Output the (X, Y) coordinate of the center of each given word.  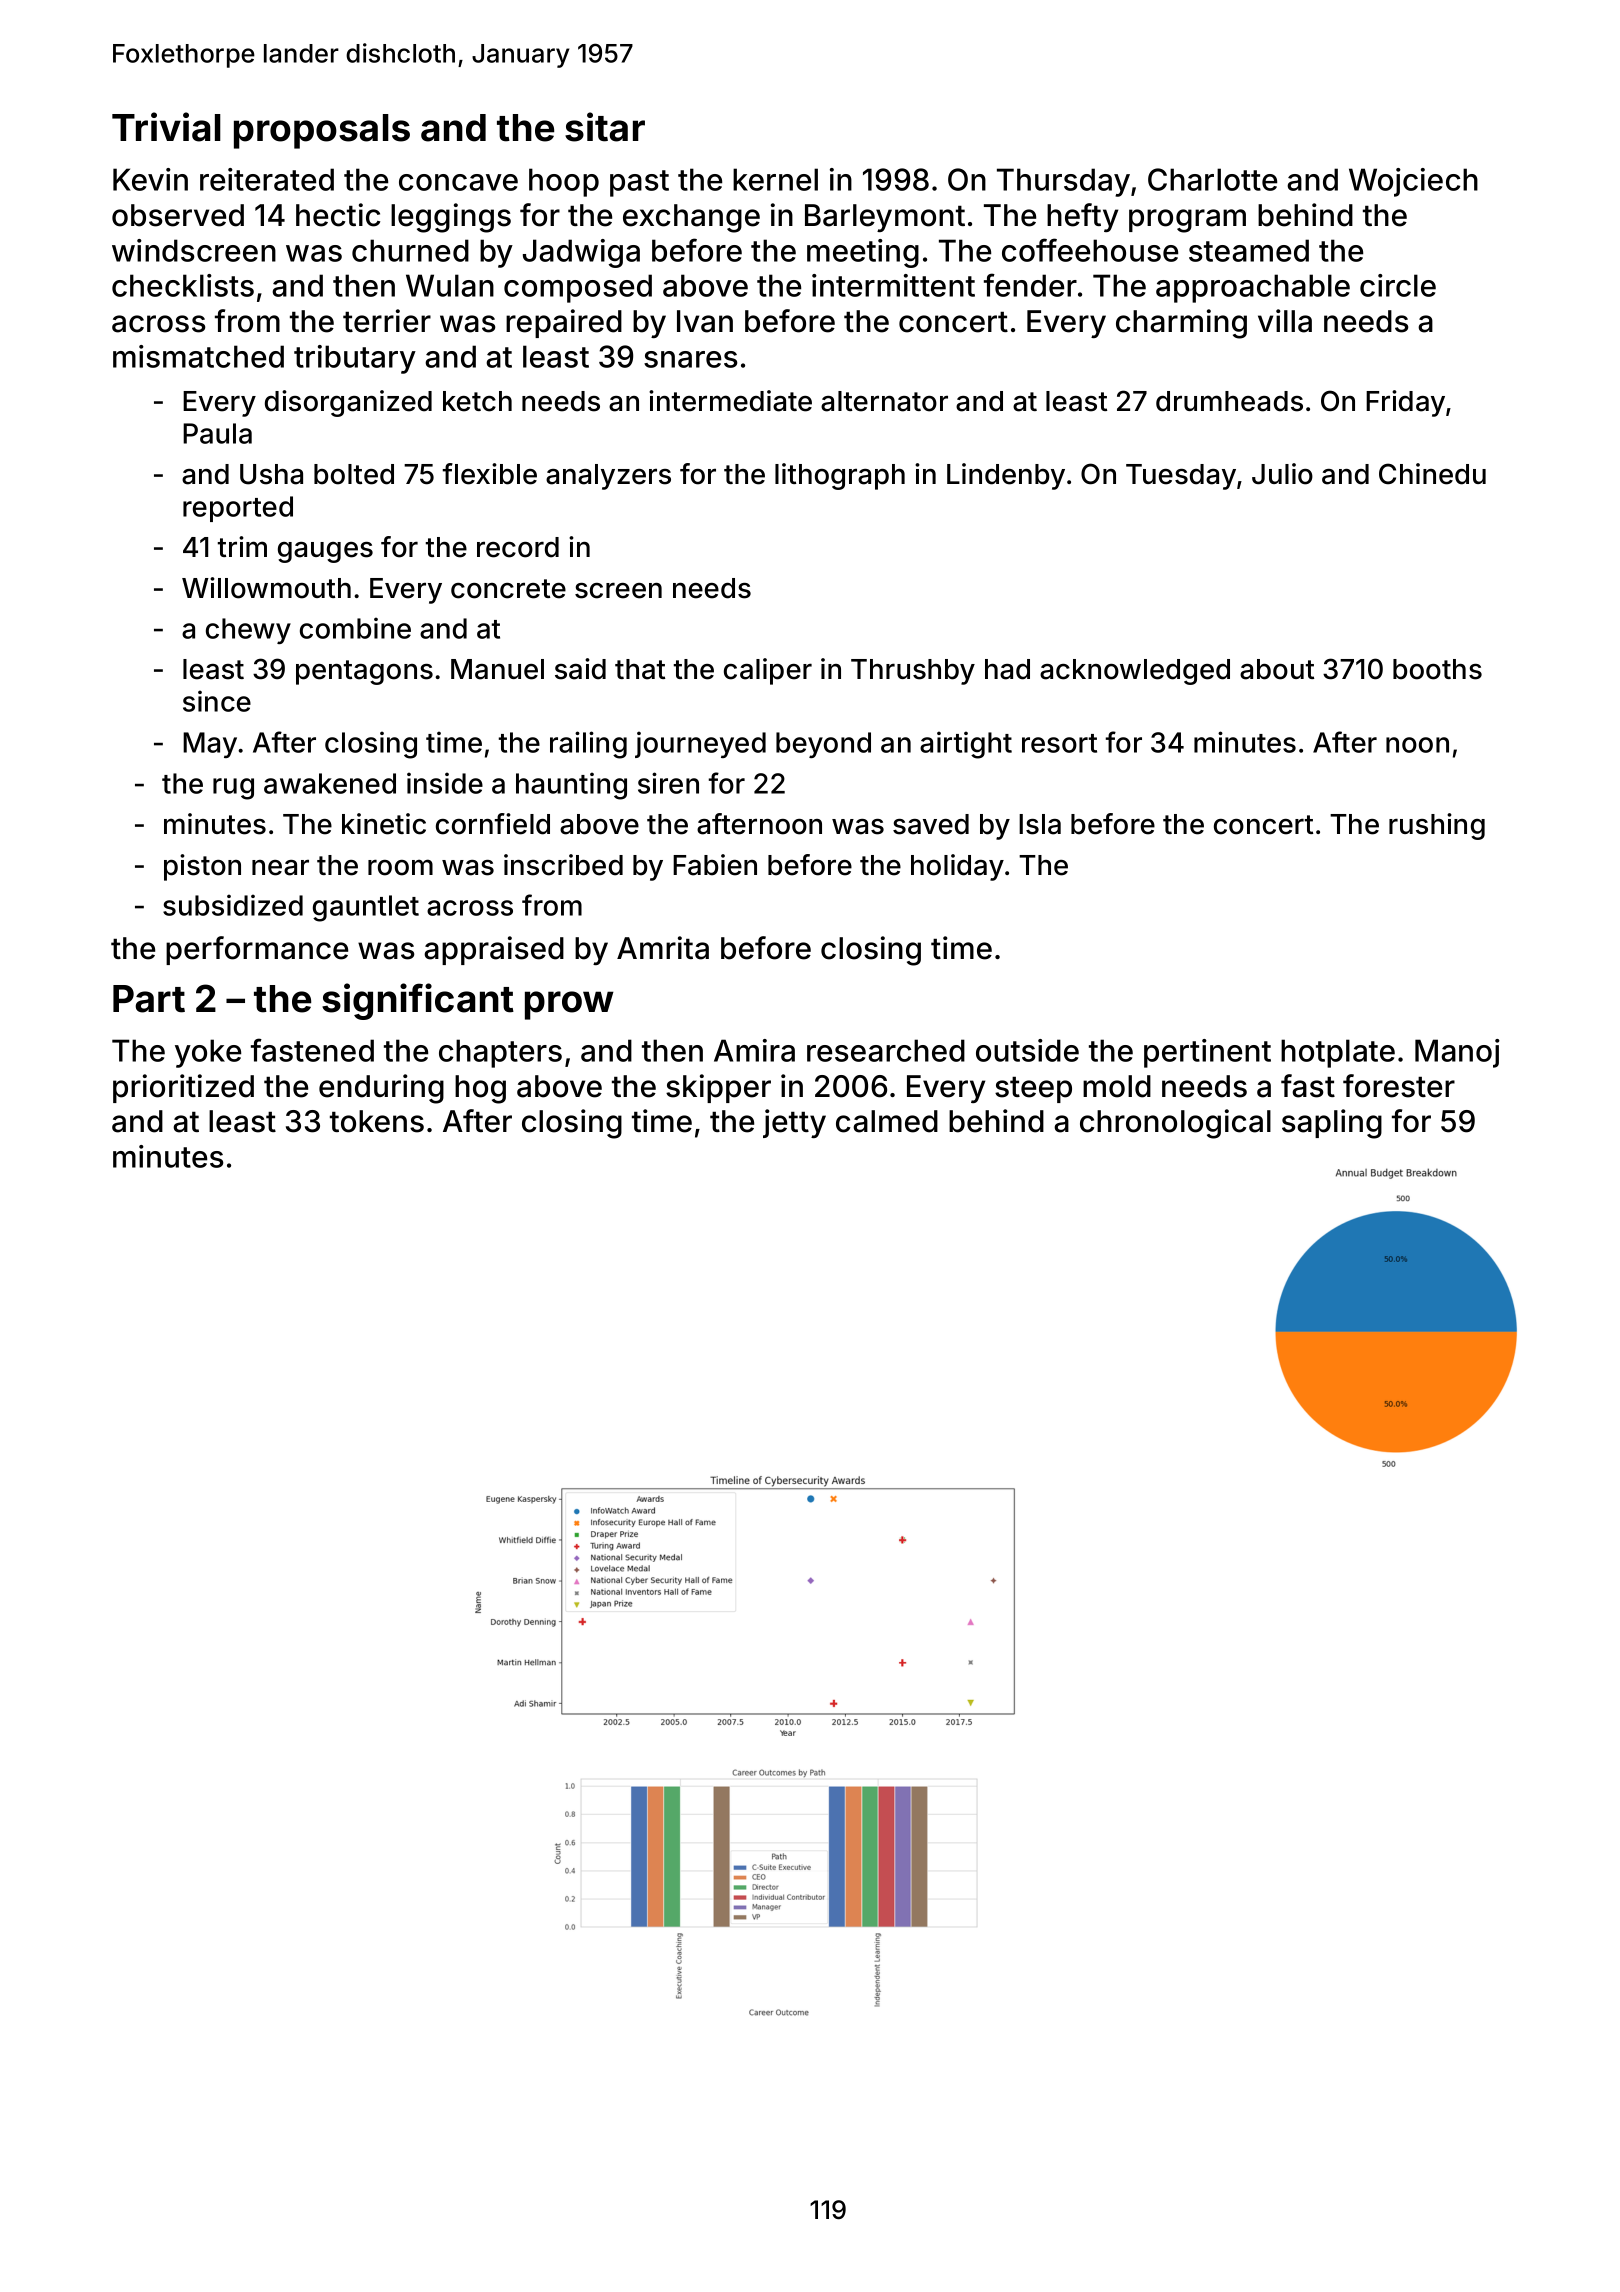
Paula (217, 433)
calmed (887, 1121)
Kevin (150, 179)
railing (588, 745)
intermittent (893, 285)
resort (1059, 743)
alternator (884, 401)
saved (931, 824)
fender (1030, 285)
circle (1398, 285)
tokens (377, 1121)
